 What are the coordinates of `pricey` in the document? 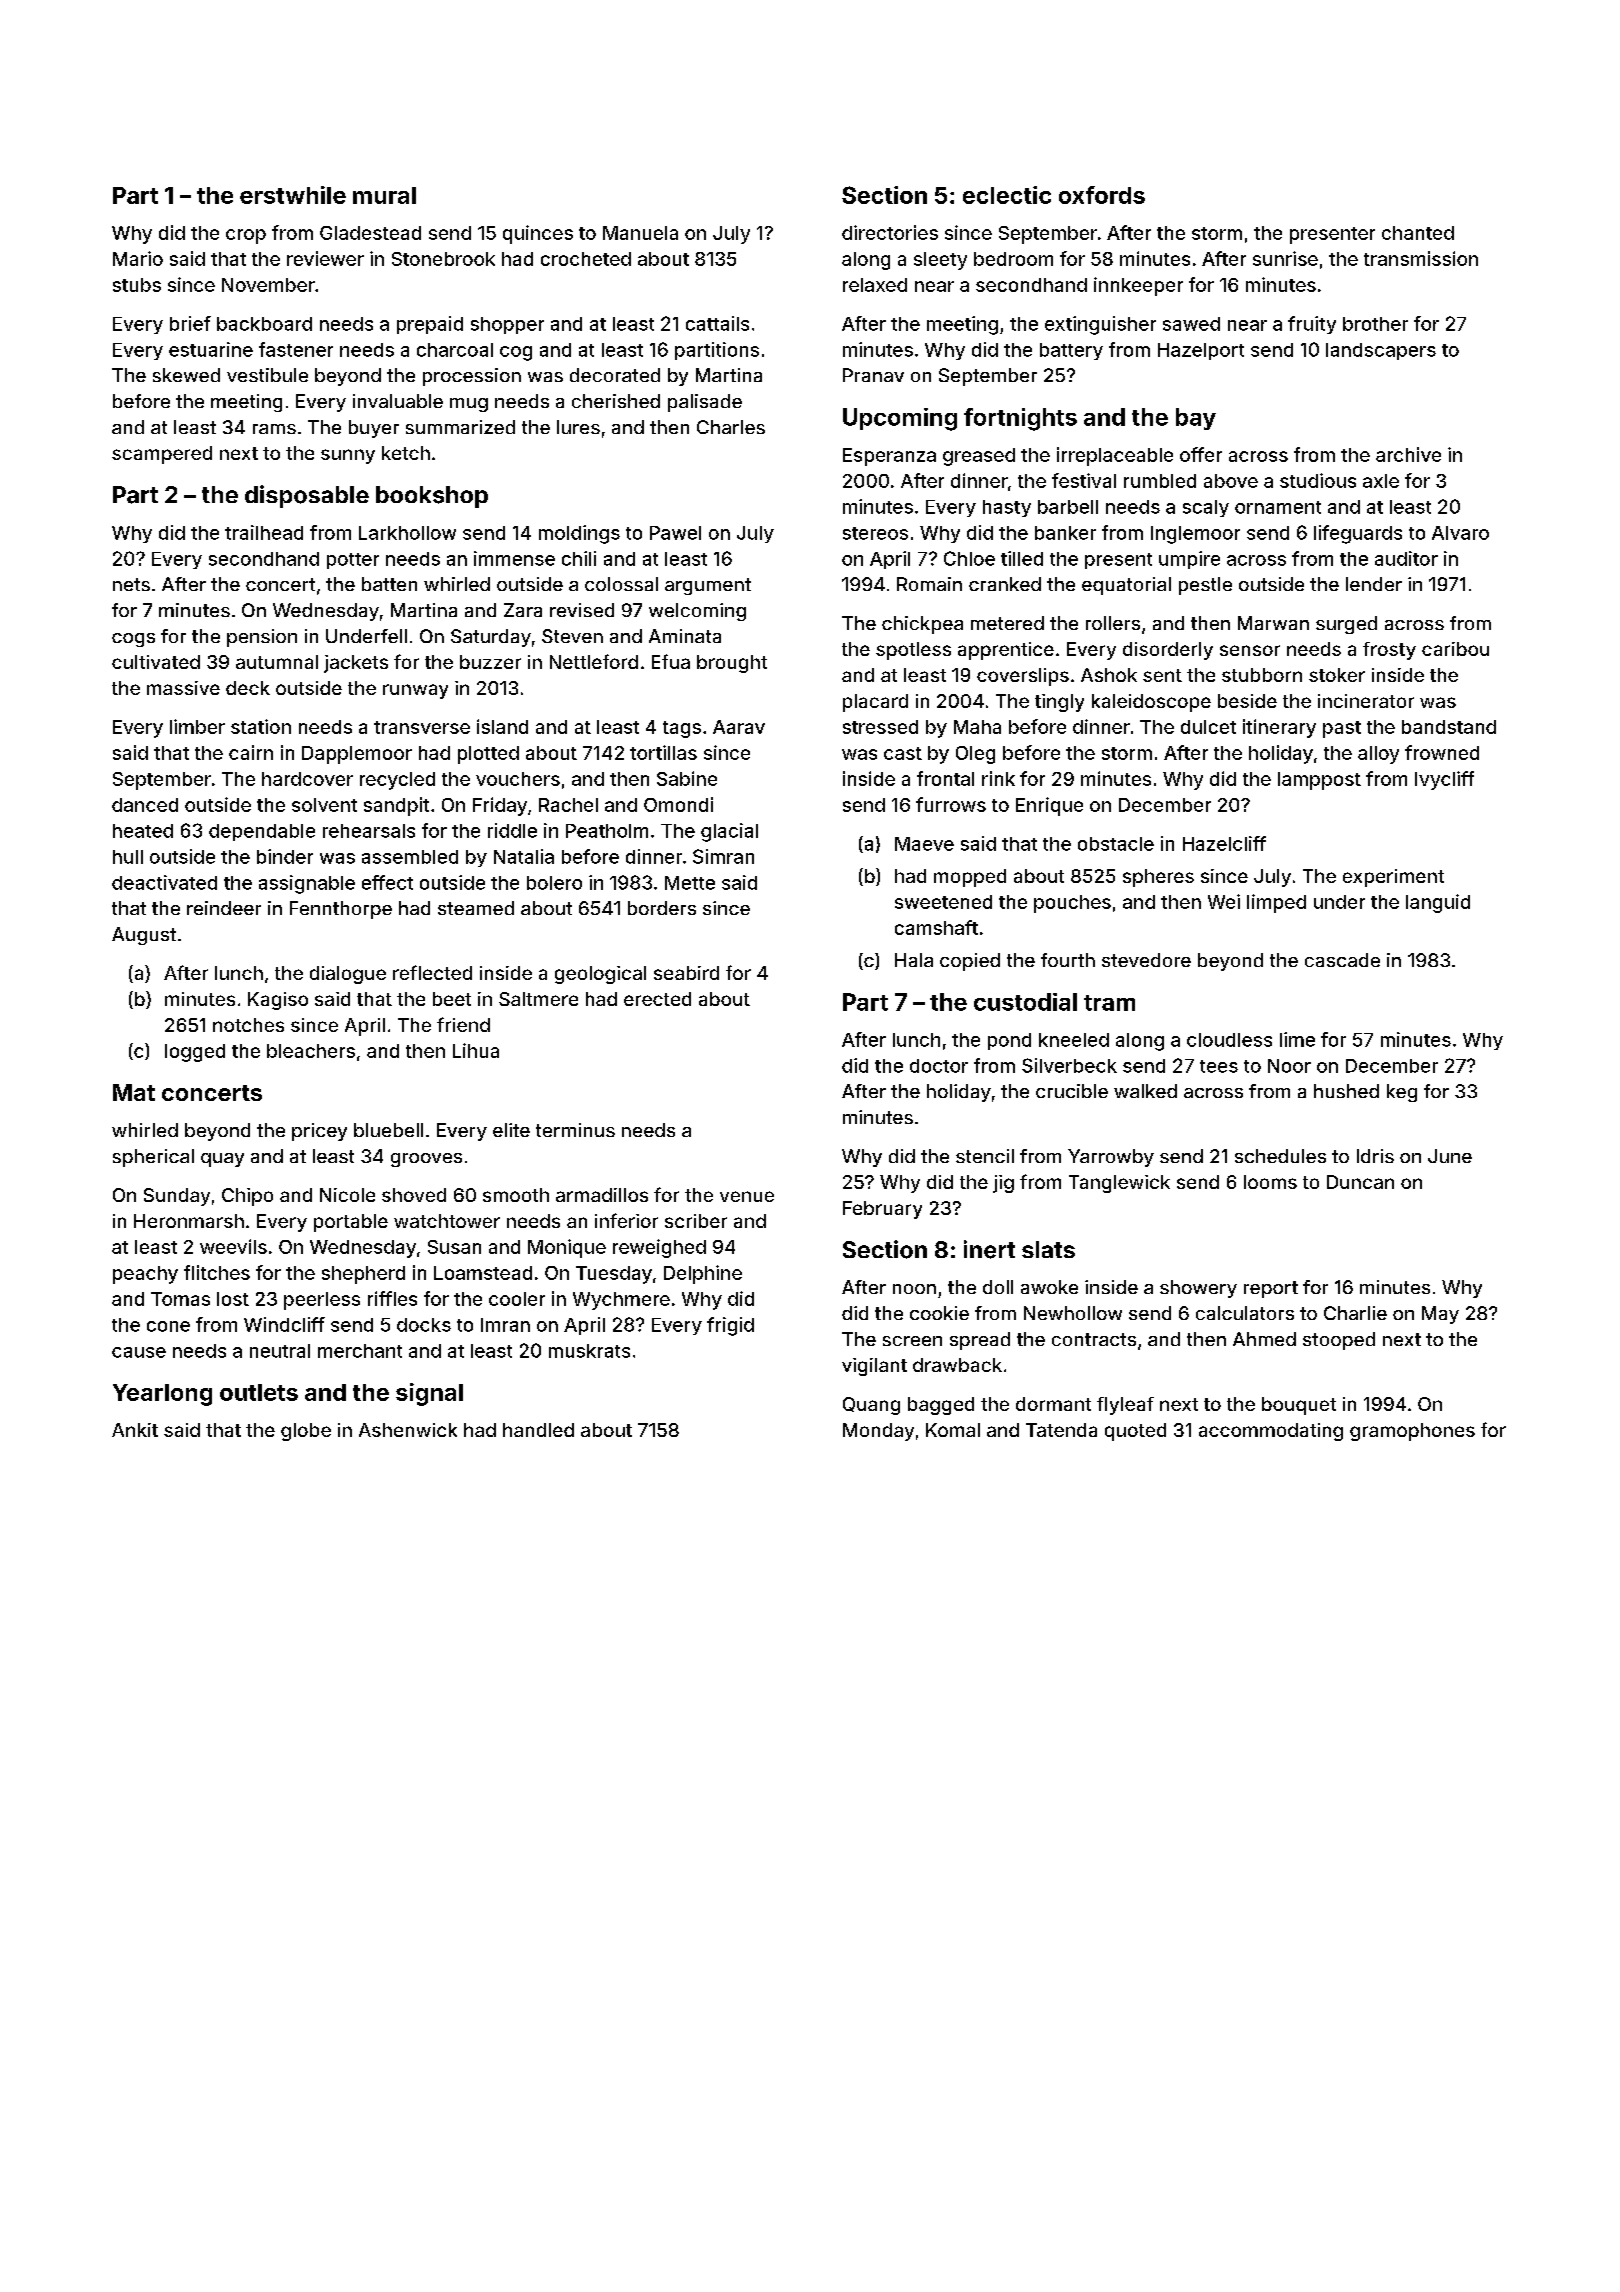 It's located at (319, 1132).
